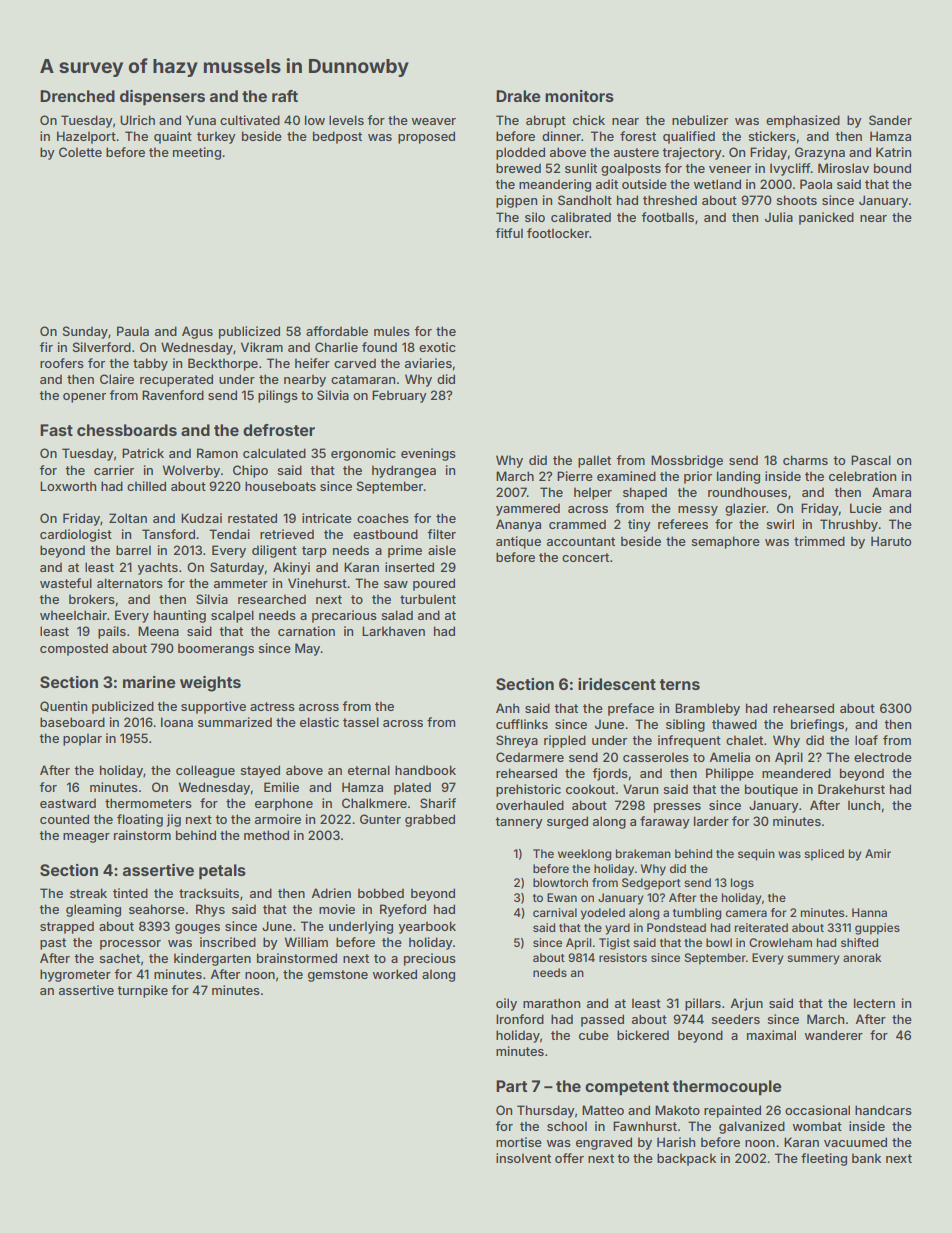 The image size is (952, 1233). I want to click on panicked, so click(826, 218).
